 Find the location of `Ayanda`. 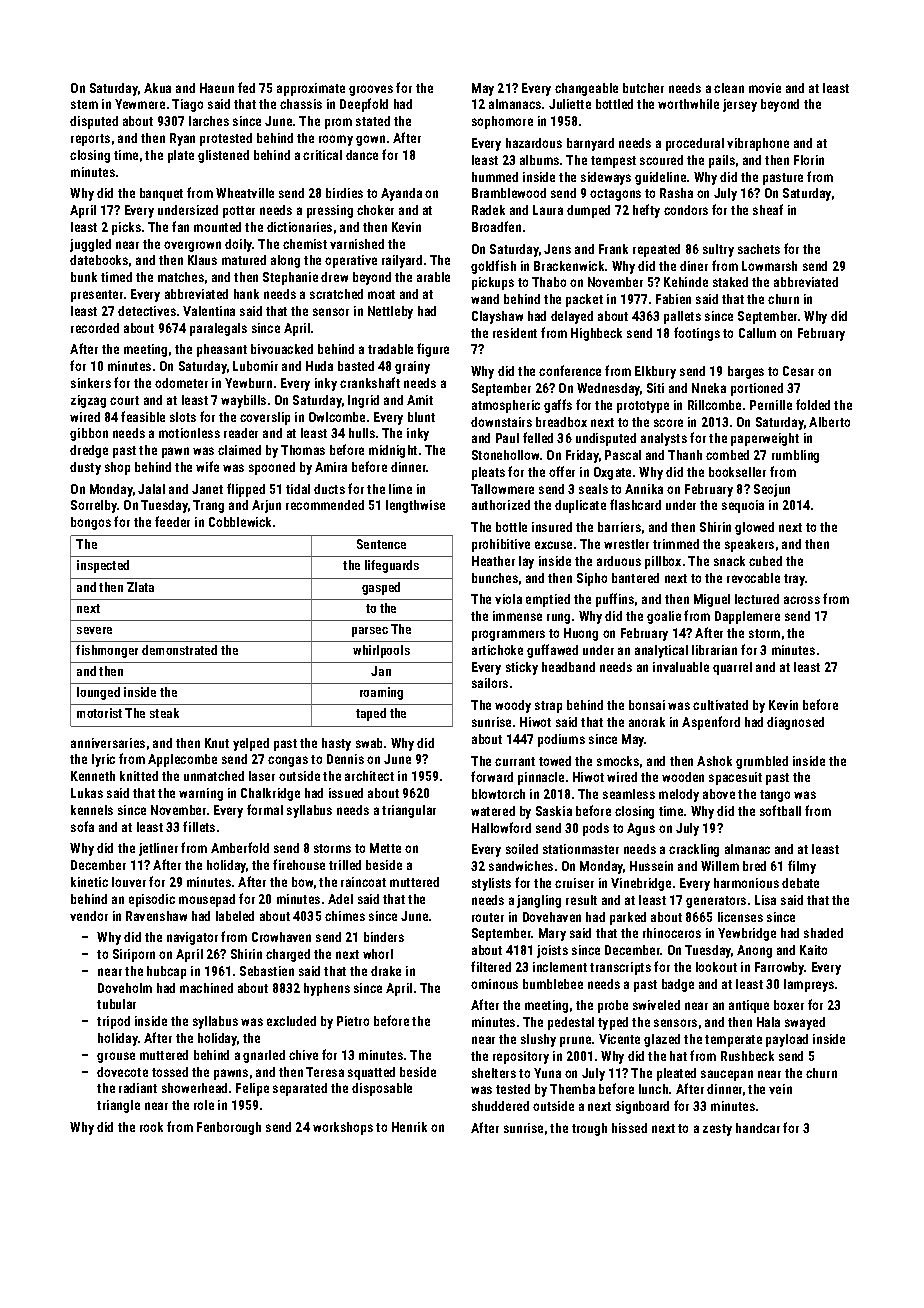

Ayanda is located at coordinates (401, 194).
